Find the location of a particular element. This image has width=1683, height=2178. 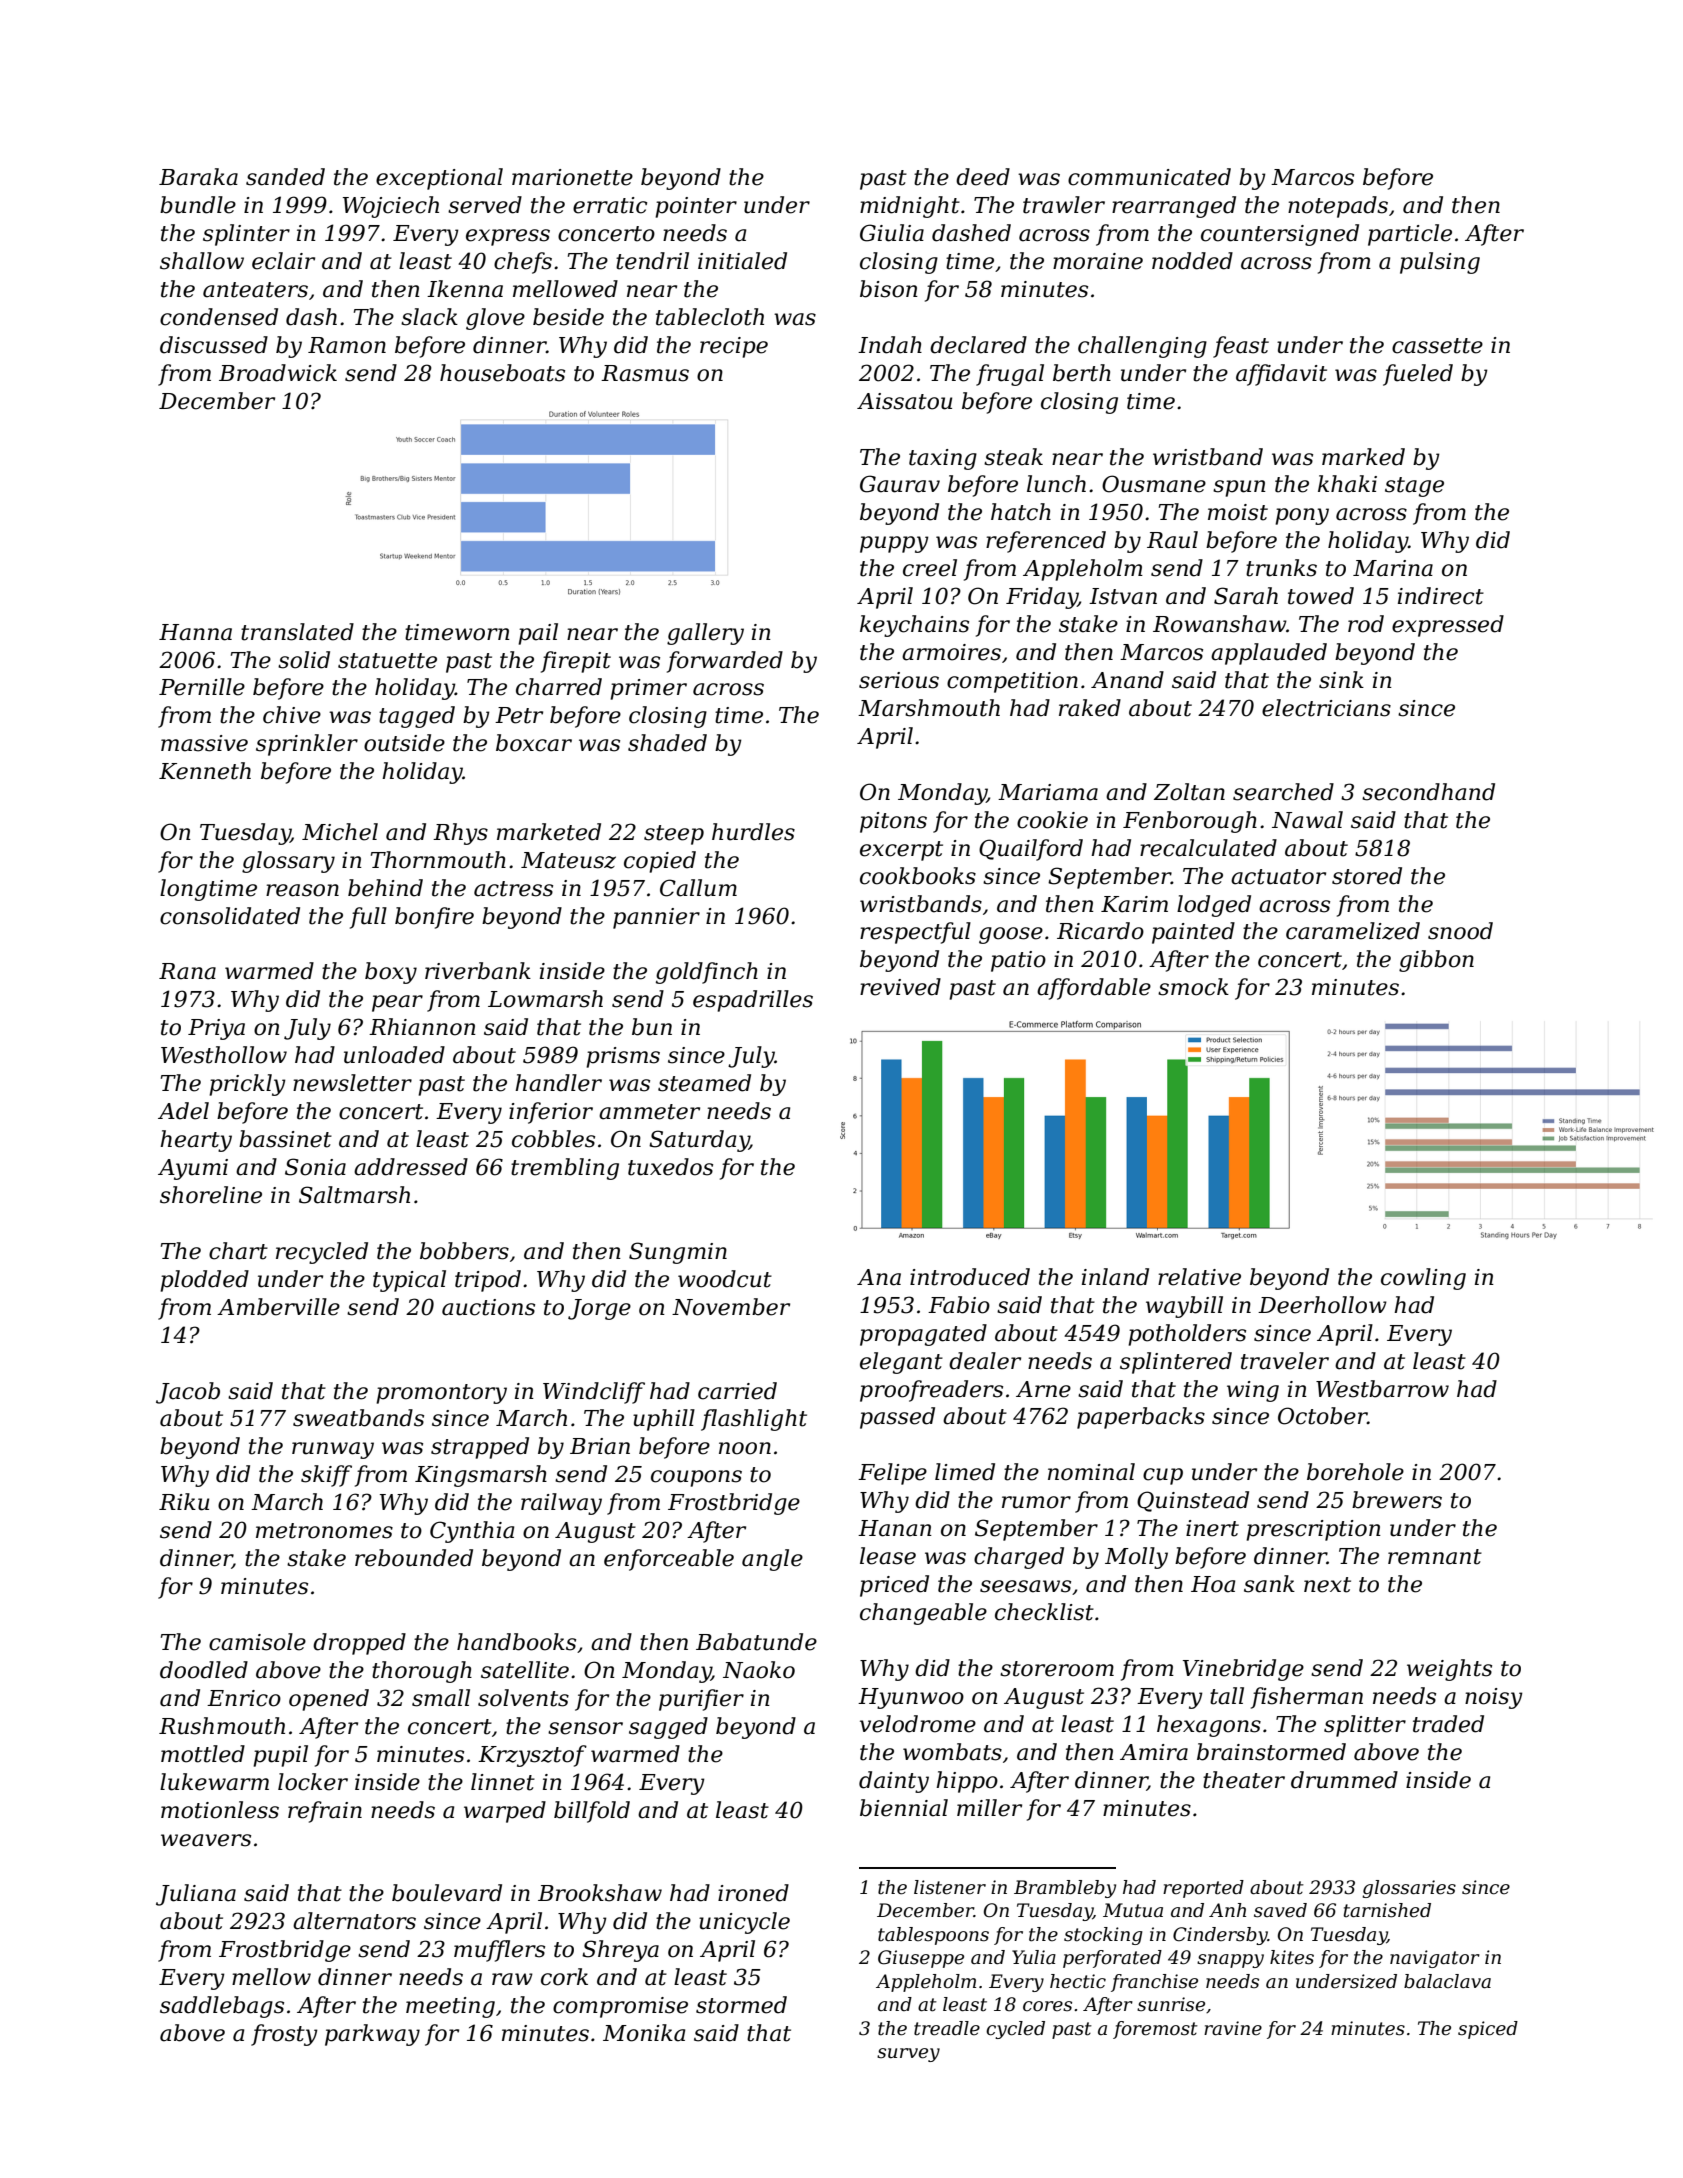

Amberville is located at coordinates (278, 1307).
